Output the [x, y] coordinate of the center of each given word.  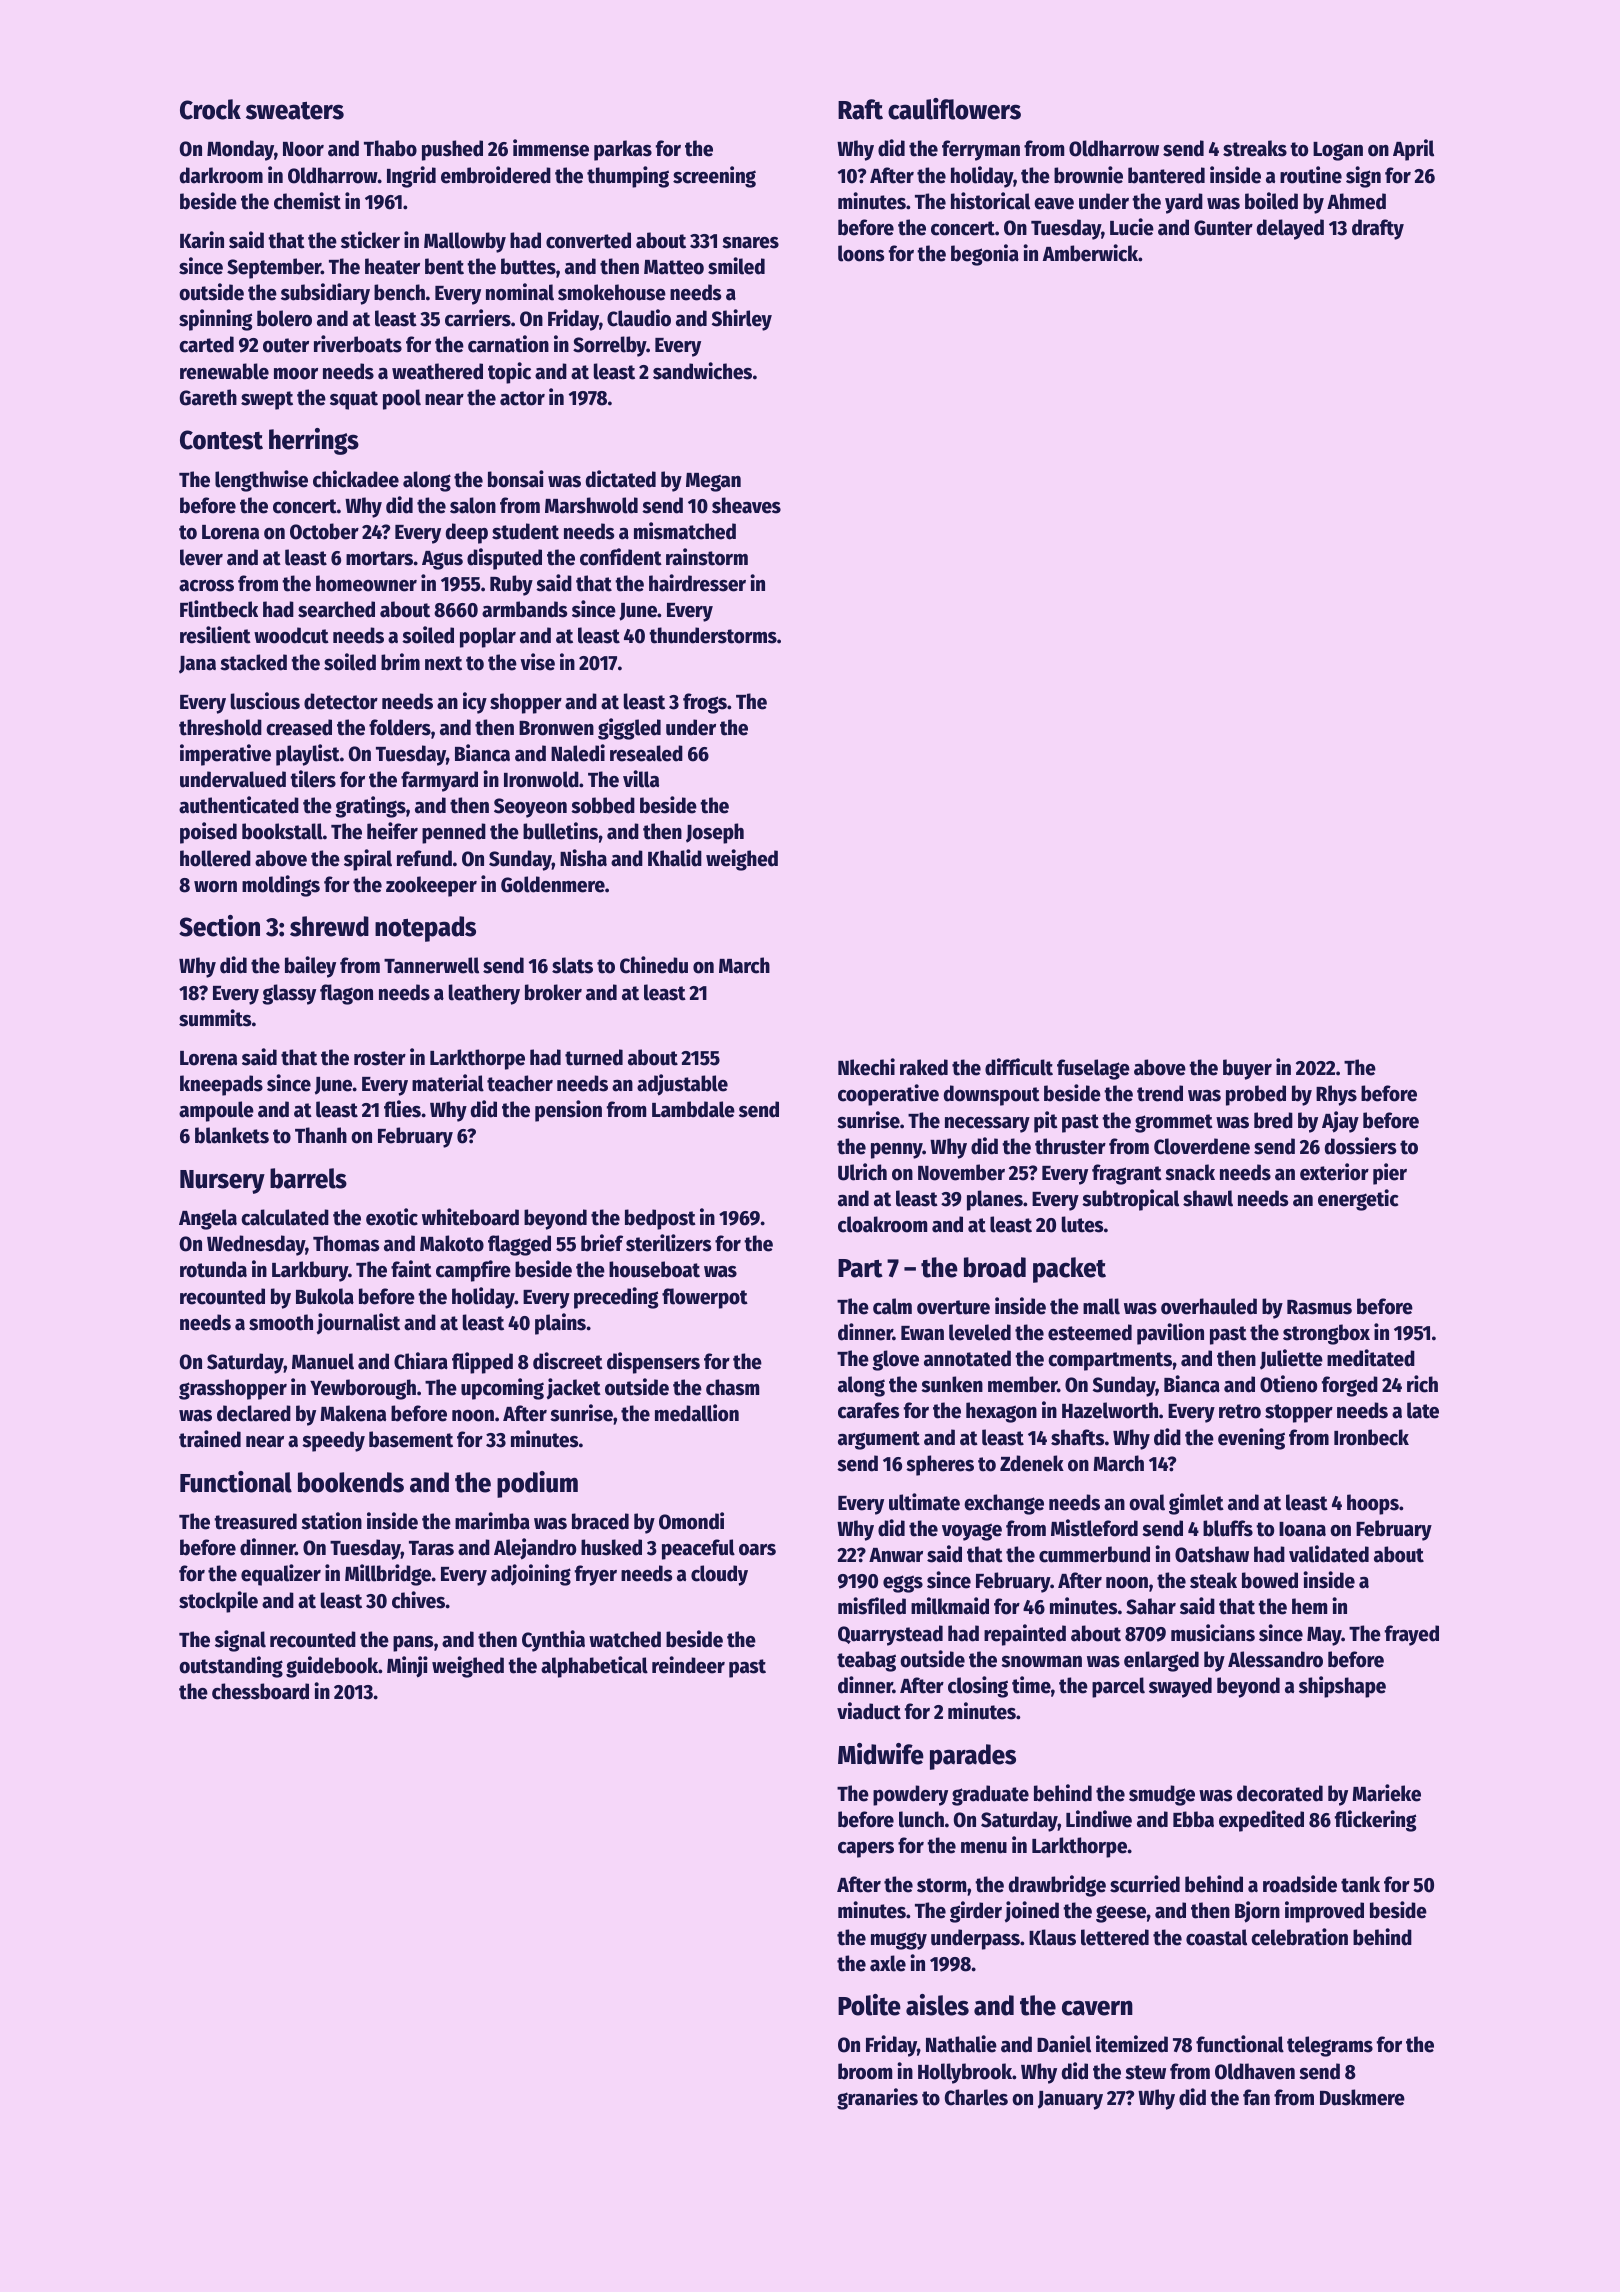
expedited [1261, 1821]
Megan [713, 482]
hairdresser [697, 583]
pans [413, 1644]
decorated [1280, 1793]
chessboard [260, 1691]
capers [866, 1850]
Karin [202, 240]
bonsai [516, 479]
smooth [281, 1322]
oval [1147, 1502]
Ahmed [1356, 201]
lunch [921, 1819]
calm [892, 1306]
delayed [1290, 229]
